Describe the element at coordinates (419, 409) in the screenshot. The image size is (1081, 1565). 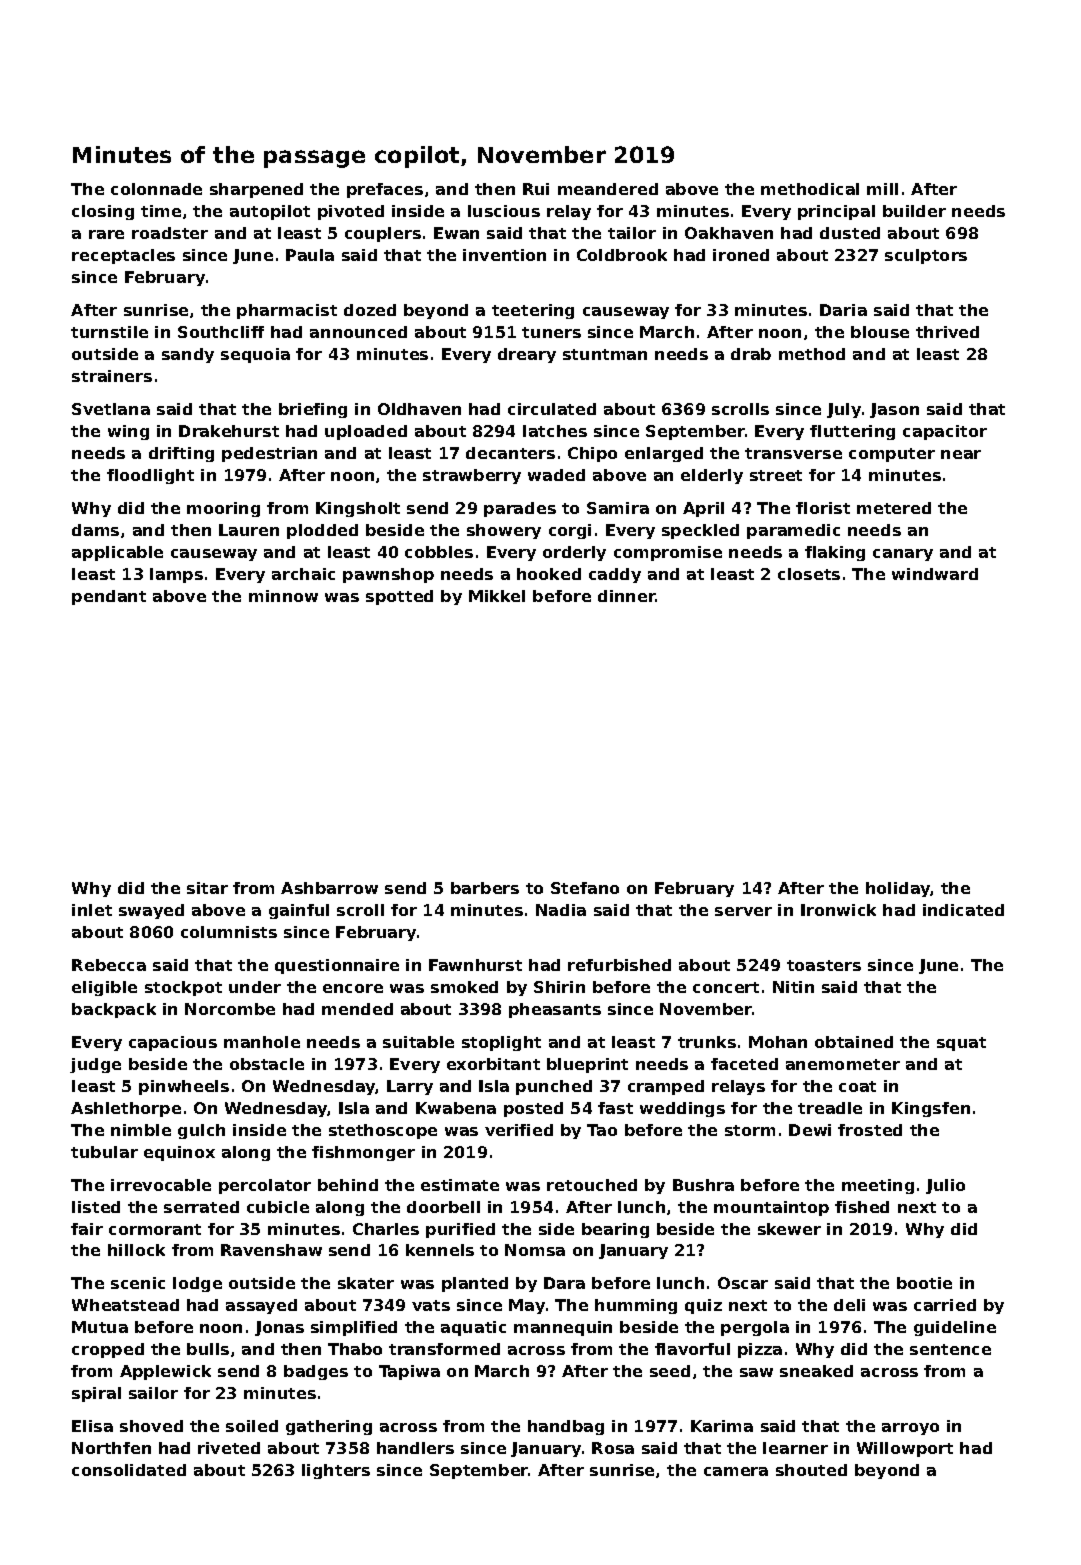
I see `Oldhaven` at that location.
